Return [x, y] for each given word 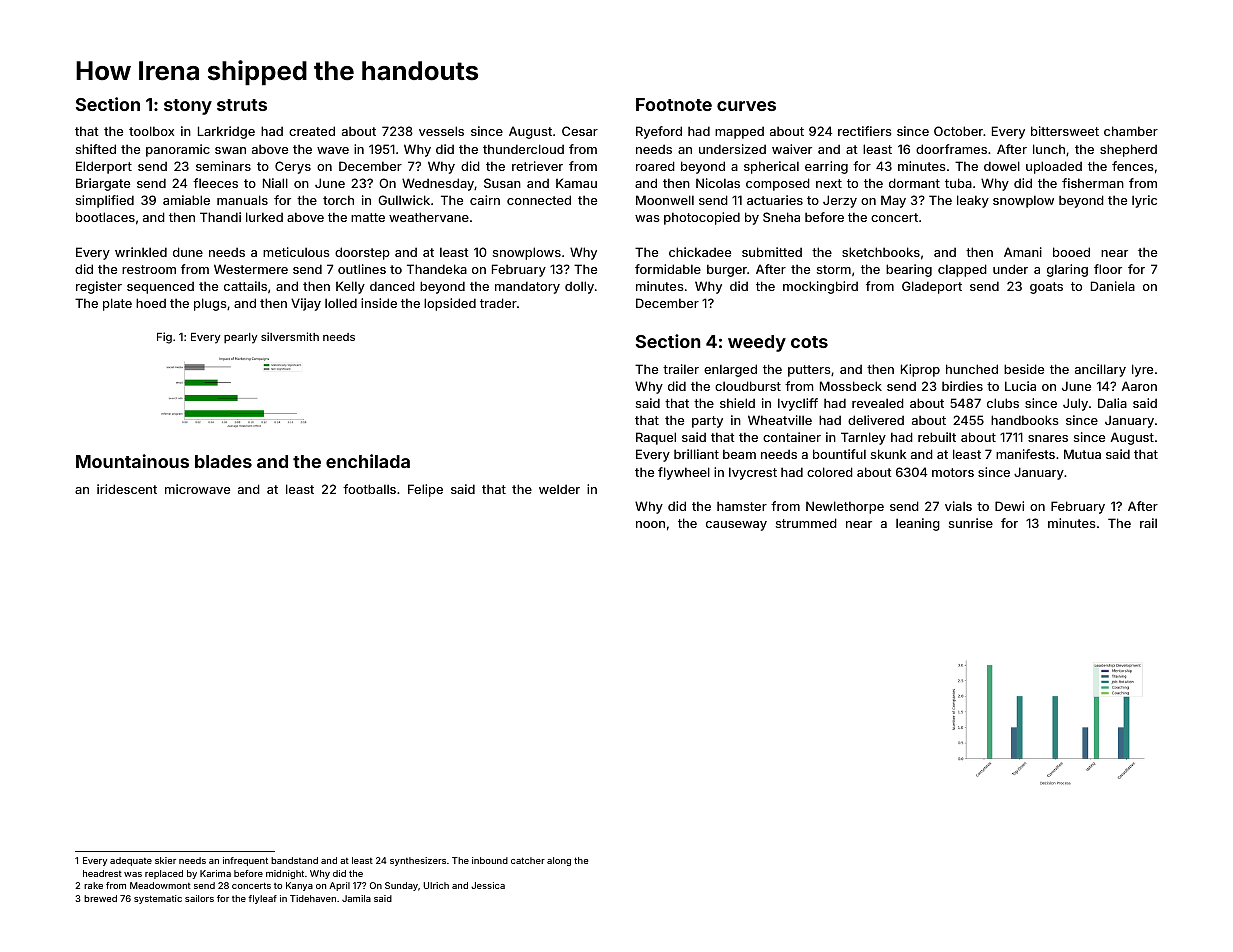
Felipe [425, 490]
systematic [158, 899]
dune [188, 252]
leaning [918, 524]
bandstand [294, 860]
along [559, 861]
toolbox [151, 131]
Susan [502, 183]
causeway [736, 526]
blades [223, 461]
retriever [537, 166]
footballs [369, 489]
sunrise [971, 523]
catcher [528, 860]
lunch [1049, 149]
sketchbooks [881, 252]
